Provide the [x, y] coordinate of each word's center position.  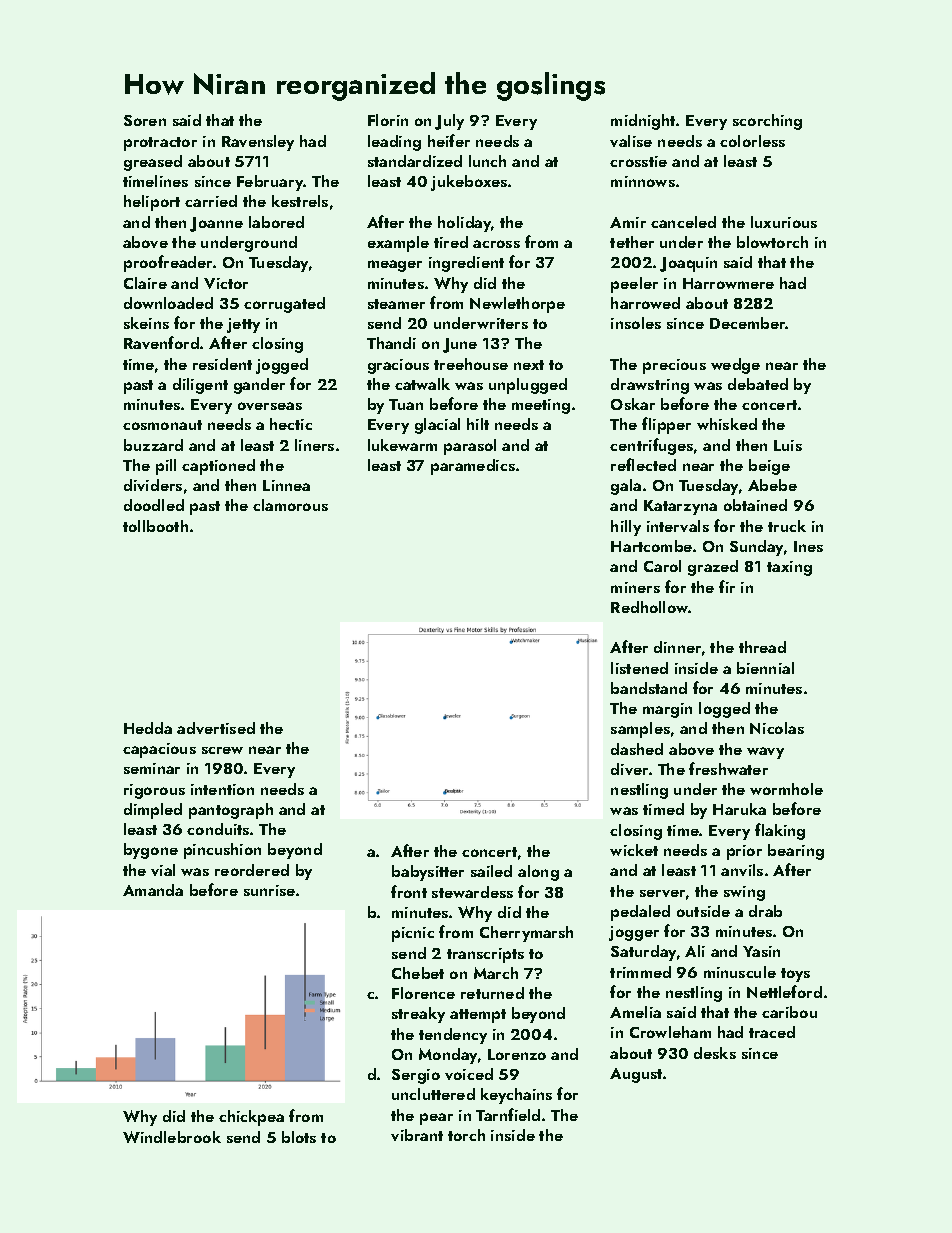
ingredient [466, 264]
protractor [160, 144]
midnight [643, 122]
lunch [487, 161]
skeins [146, 323]
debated [758, 384]
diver [629, 769]
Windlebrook [172, 1137]
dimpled [153, 811]
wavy [765, 753]
